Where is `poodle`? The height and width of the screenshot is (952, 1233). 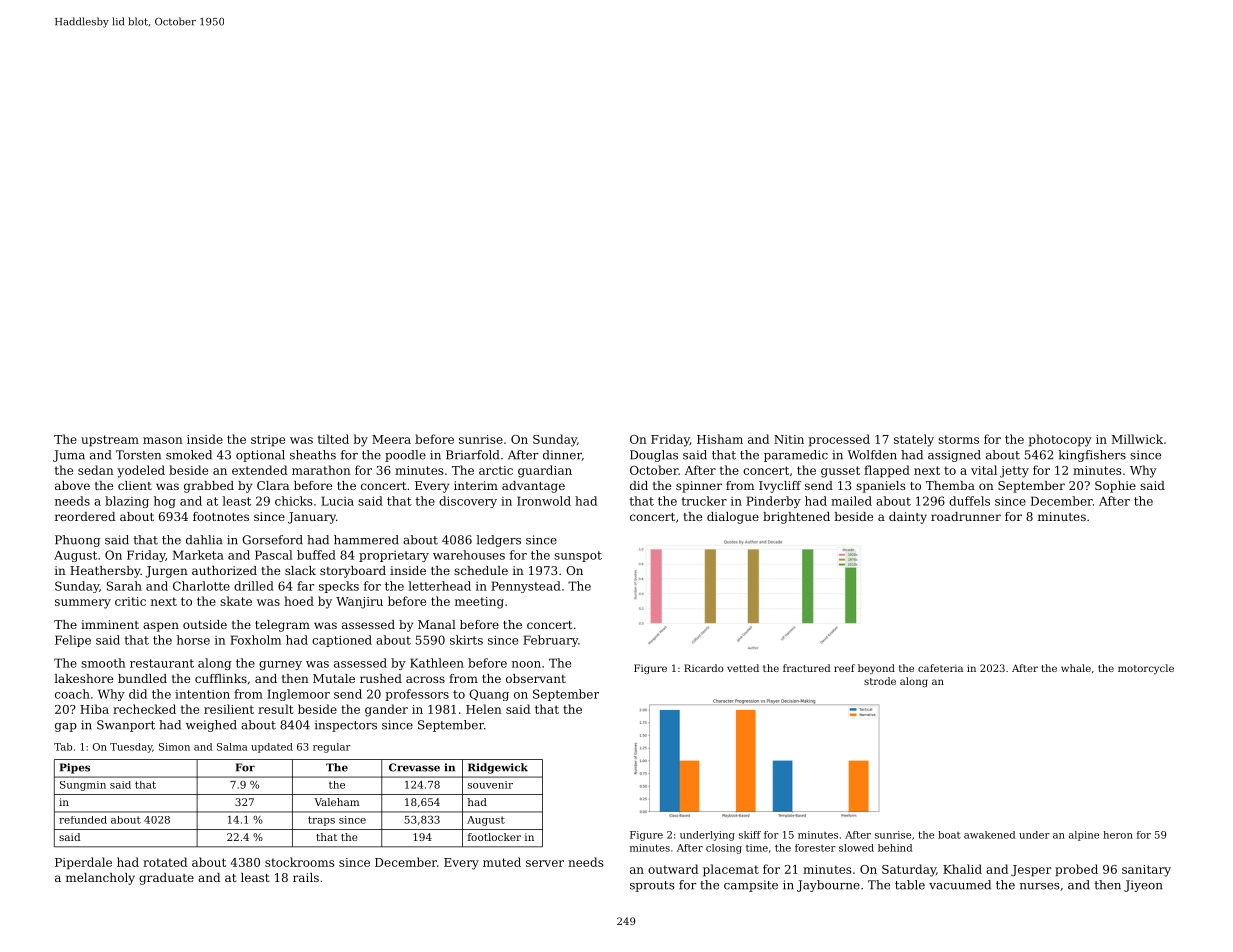
poodle is located at coordinates (405, 456).
